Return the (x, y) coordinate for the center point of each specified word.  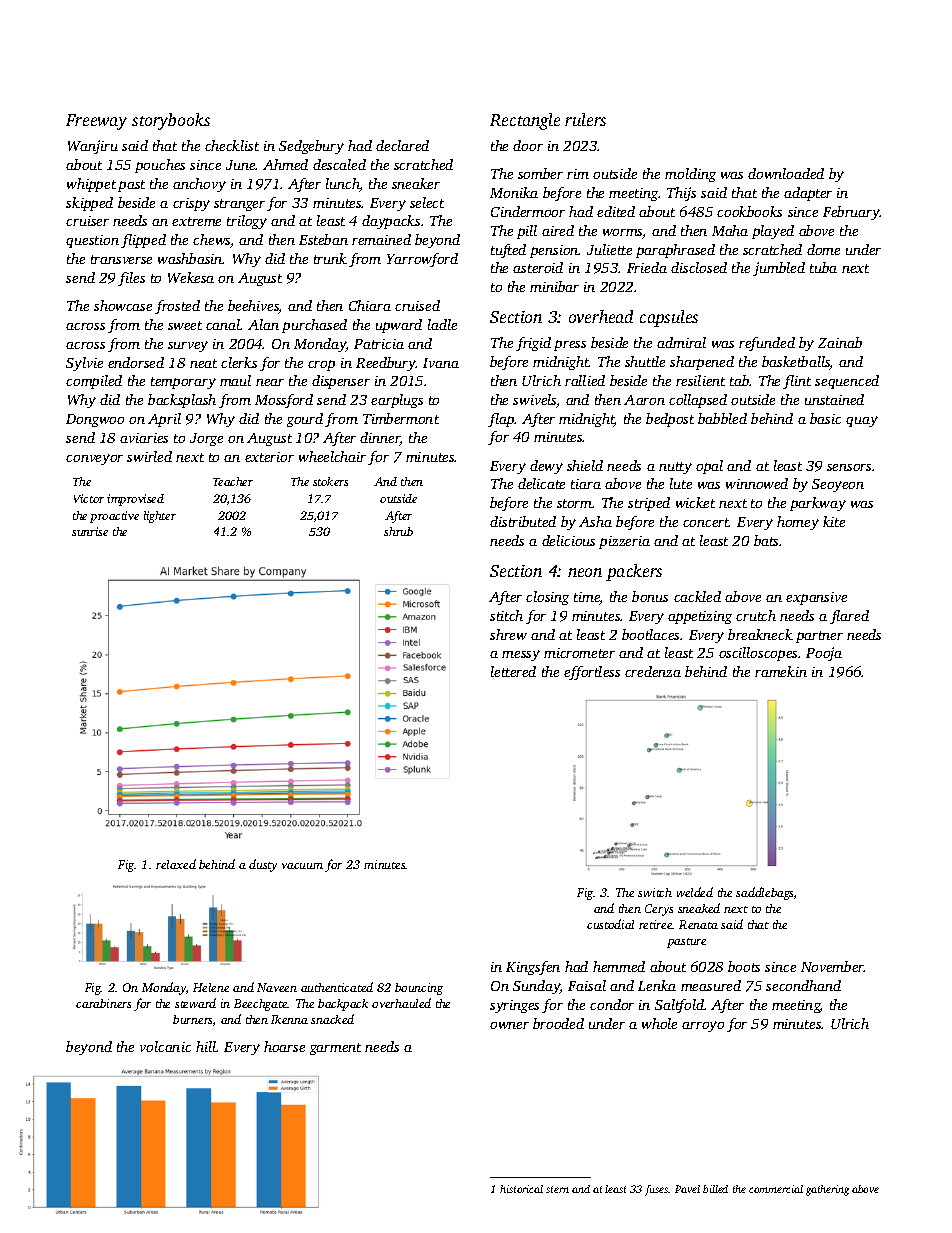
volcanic (165, 1046)
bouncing (419, 989)
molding (690, 175)
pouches (160, 166)
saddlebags (764, 893)
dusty (263, 865)
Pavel (687, 1189)
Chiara (370, 305)
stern (557, 1189)
